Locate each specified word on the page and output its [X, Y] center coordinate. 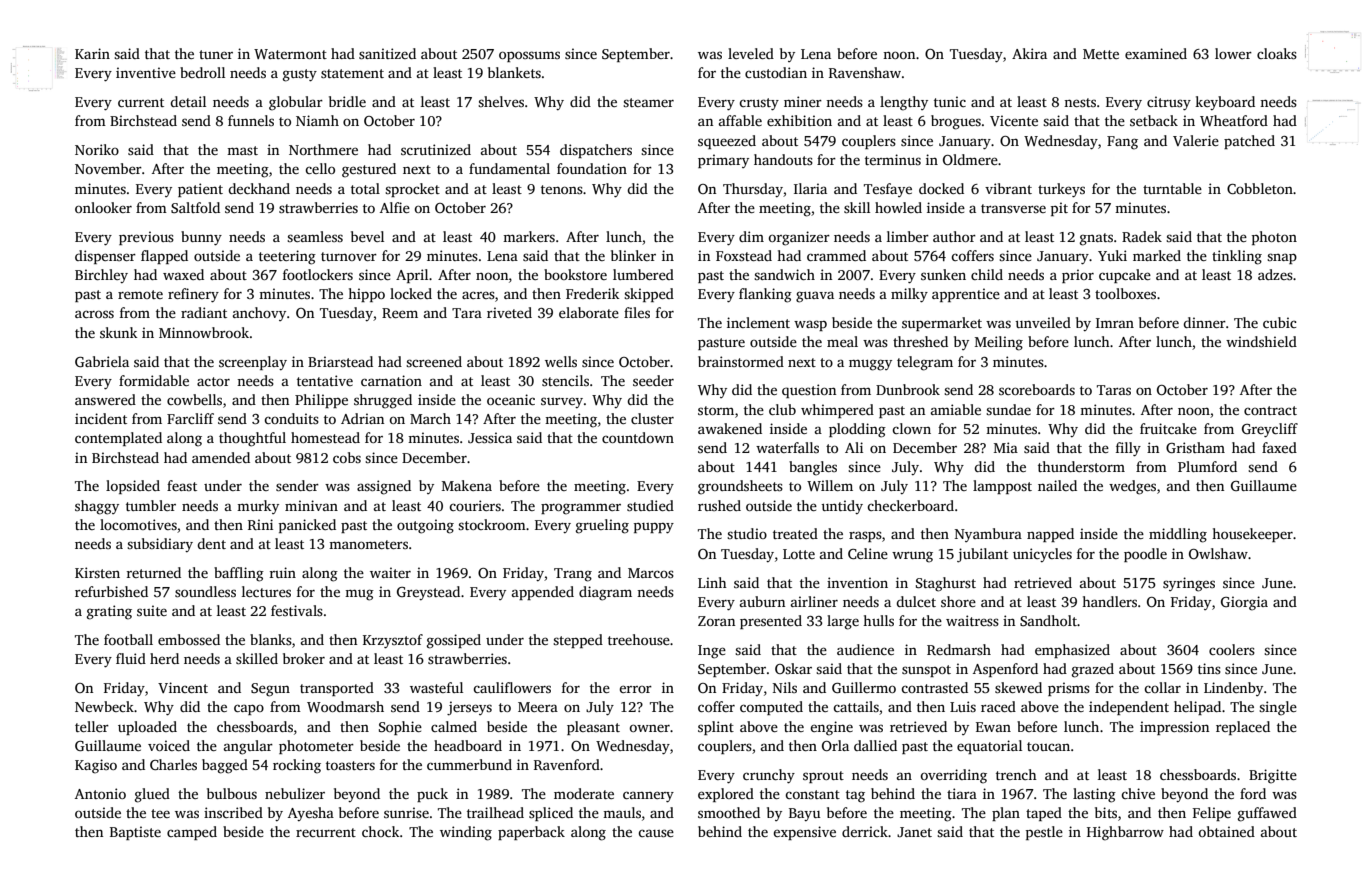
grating [109, 612]
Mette [1101, 54]
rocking [297, 766]
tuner [216, 54]
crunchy [769, 776]
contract [1270, 410]
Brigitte [1273, 776]
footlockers [318, 274]
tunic [950, 101]
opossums [529, 56]
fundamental [509, 168]
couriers [475, 505]
